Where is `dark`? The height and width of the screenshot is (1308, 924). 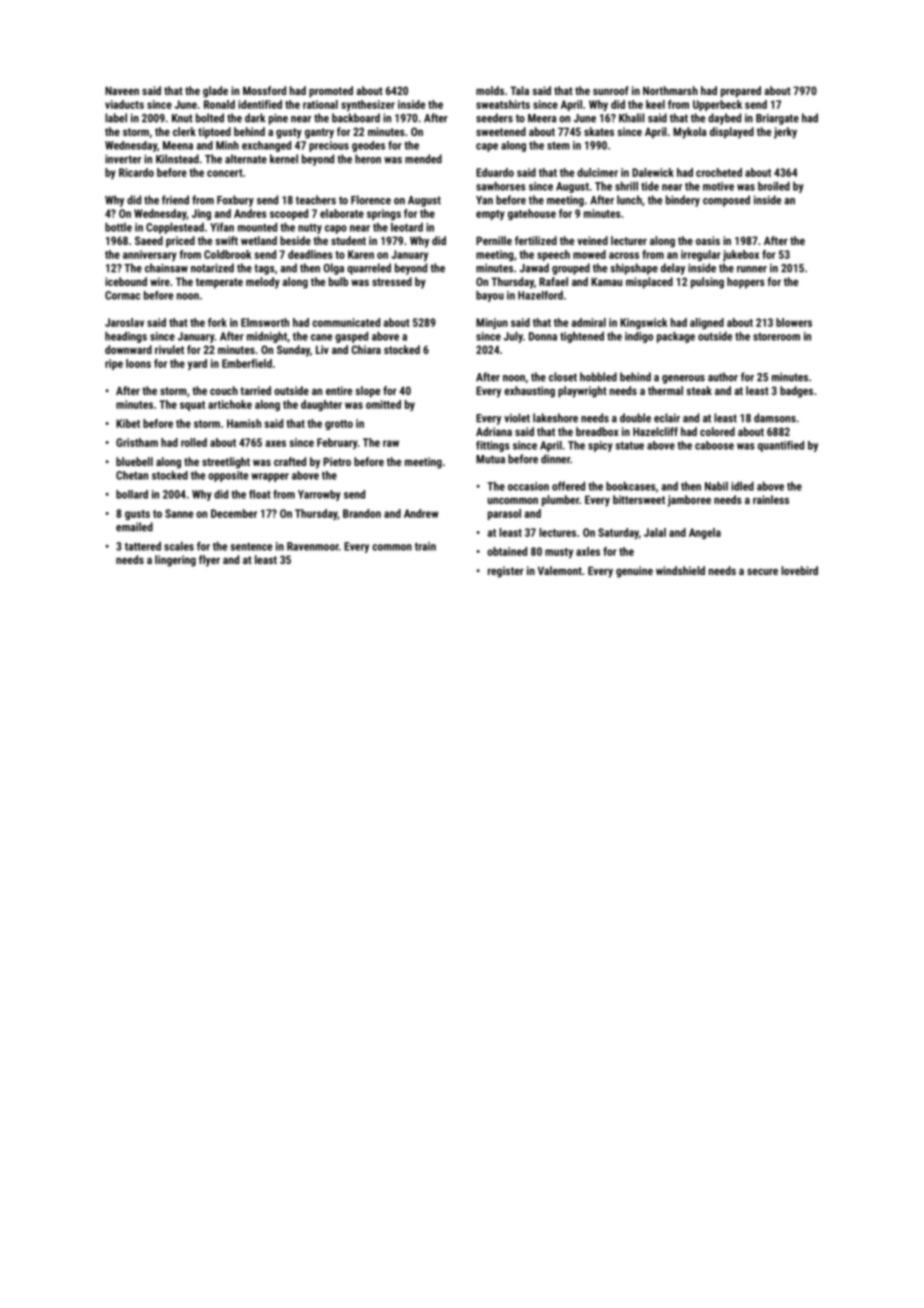
dark is located at coordinates (255, 118).
